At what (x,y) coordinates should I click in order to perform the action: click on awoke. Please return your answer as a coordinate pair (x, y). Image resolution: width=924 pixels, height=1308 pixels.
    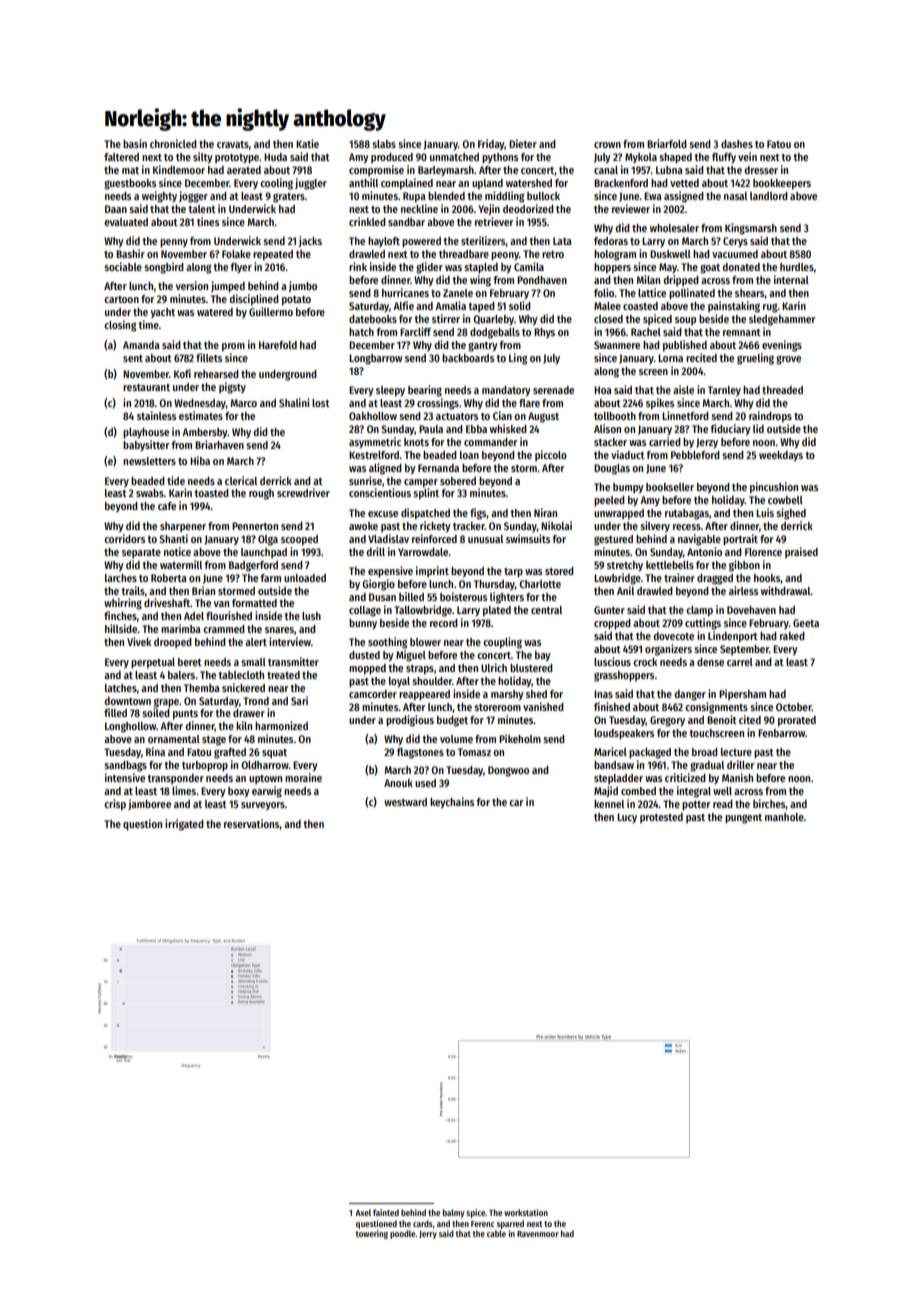
    Looking at the image, I should click on (363, 526).
